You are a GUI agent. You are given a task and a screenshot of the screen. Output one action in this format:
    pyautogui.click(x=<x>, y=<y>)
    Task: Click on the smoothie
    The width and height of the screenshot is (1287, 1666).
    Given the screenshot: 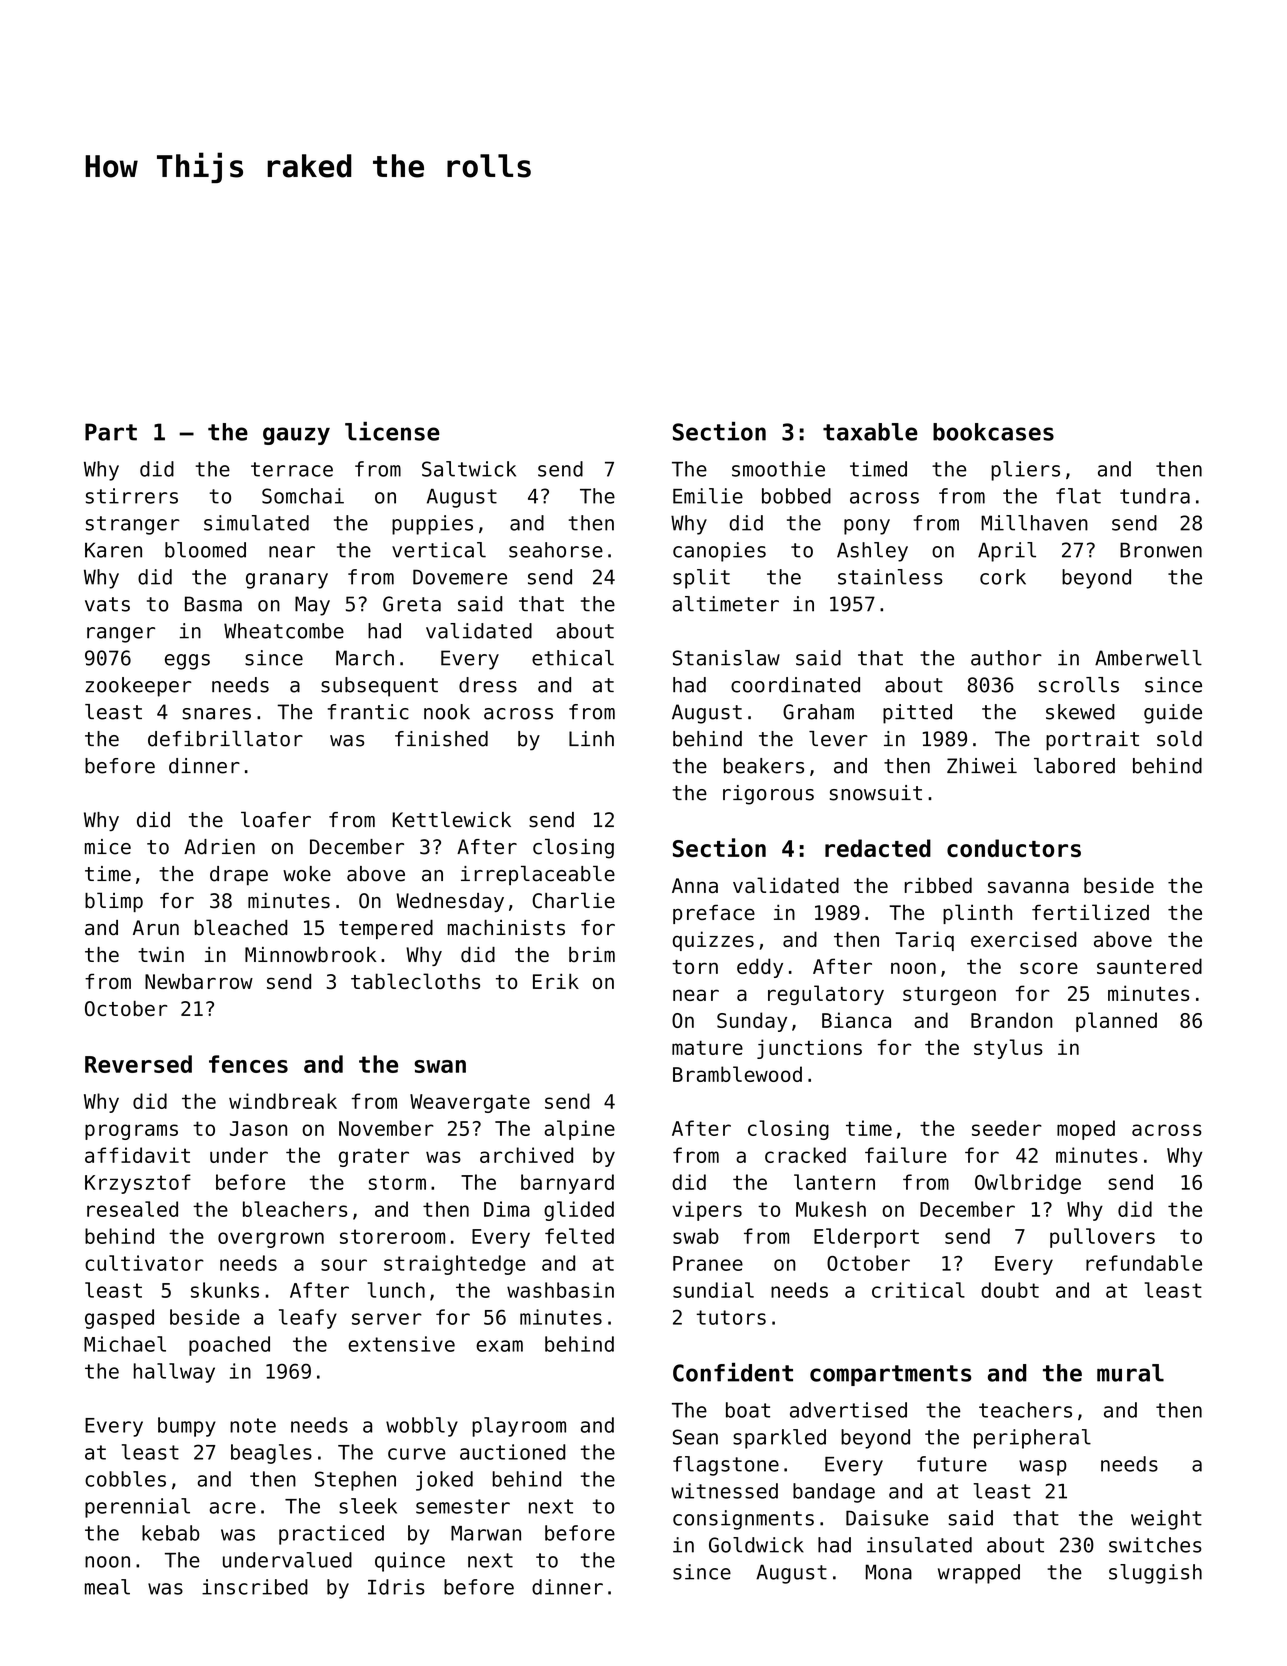 What is the action you would take?
    pyautogui.click(x=778, y=469)
